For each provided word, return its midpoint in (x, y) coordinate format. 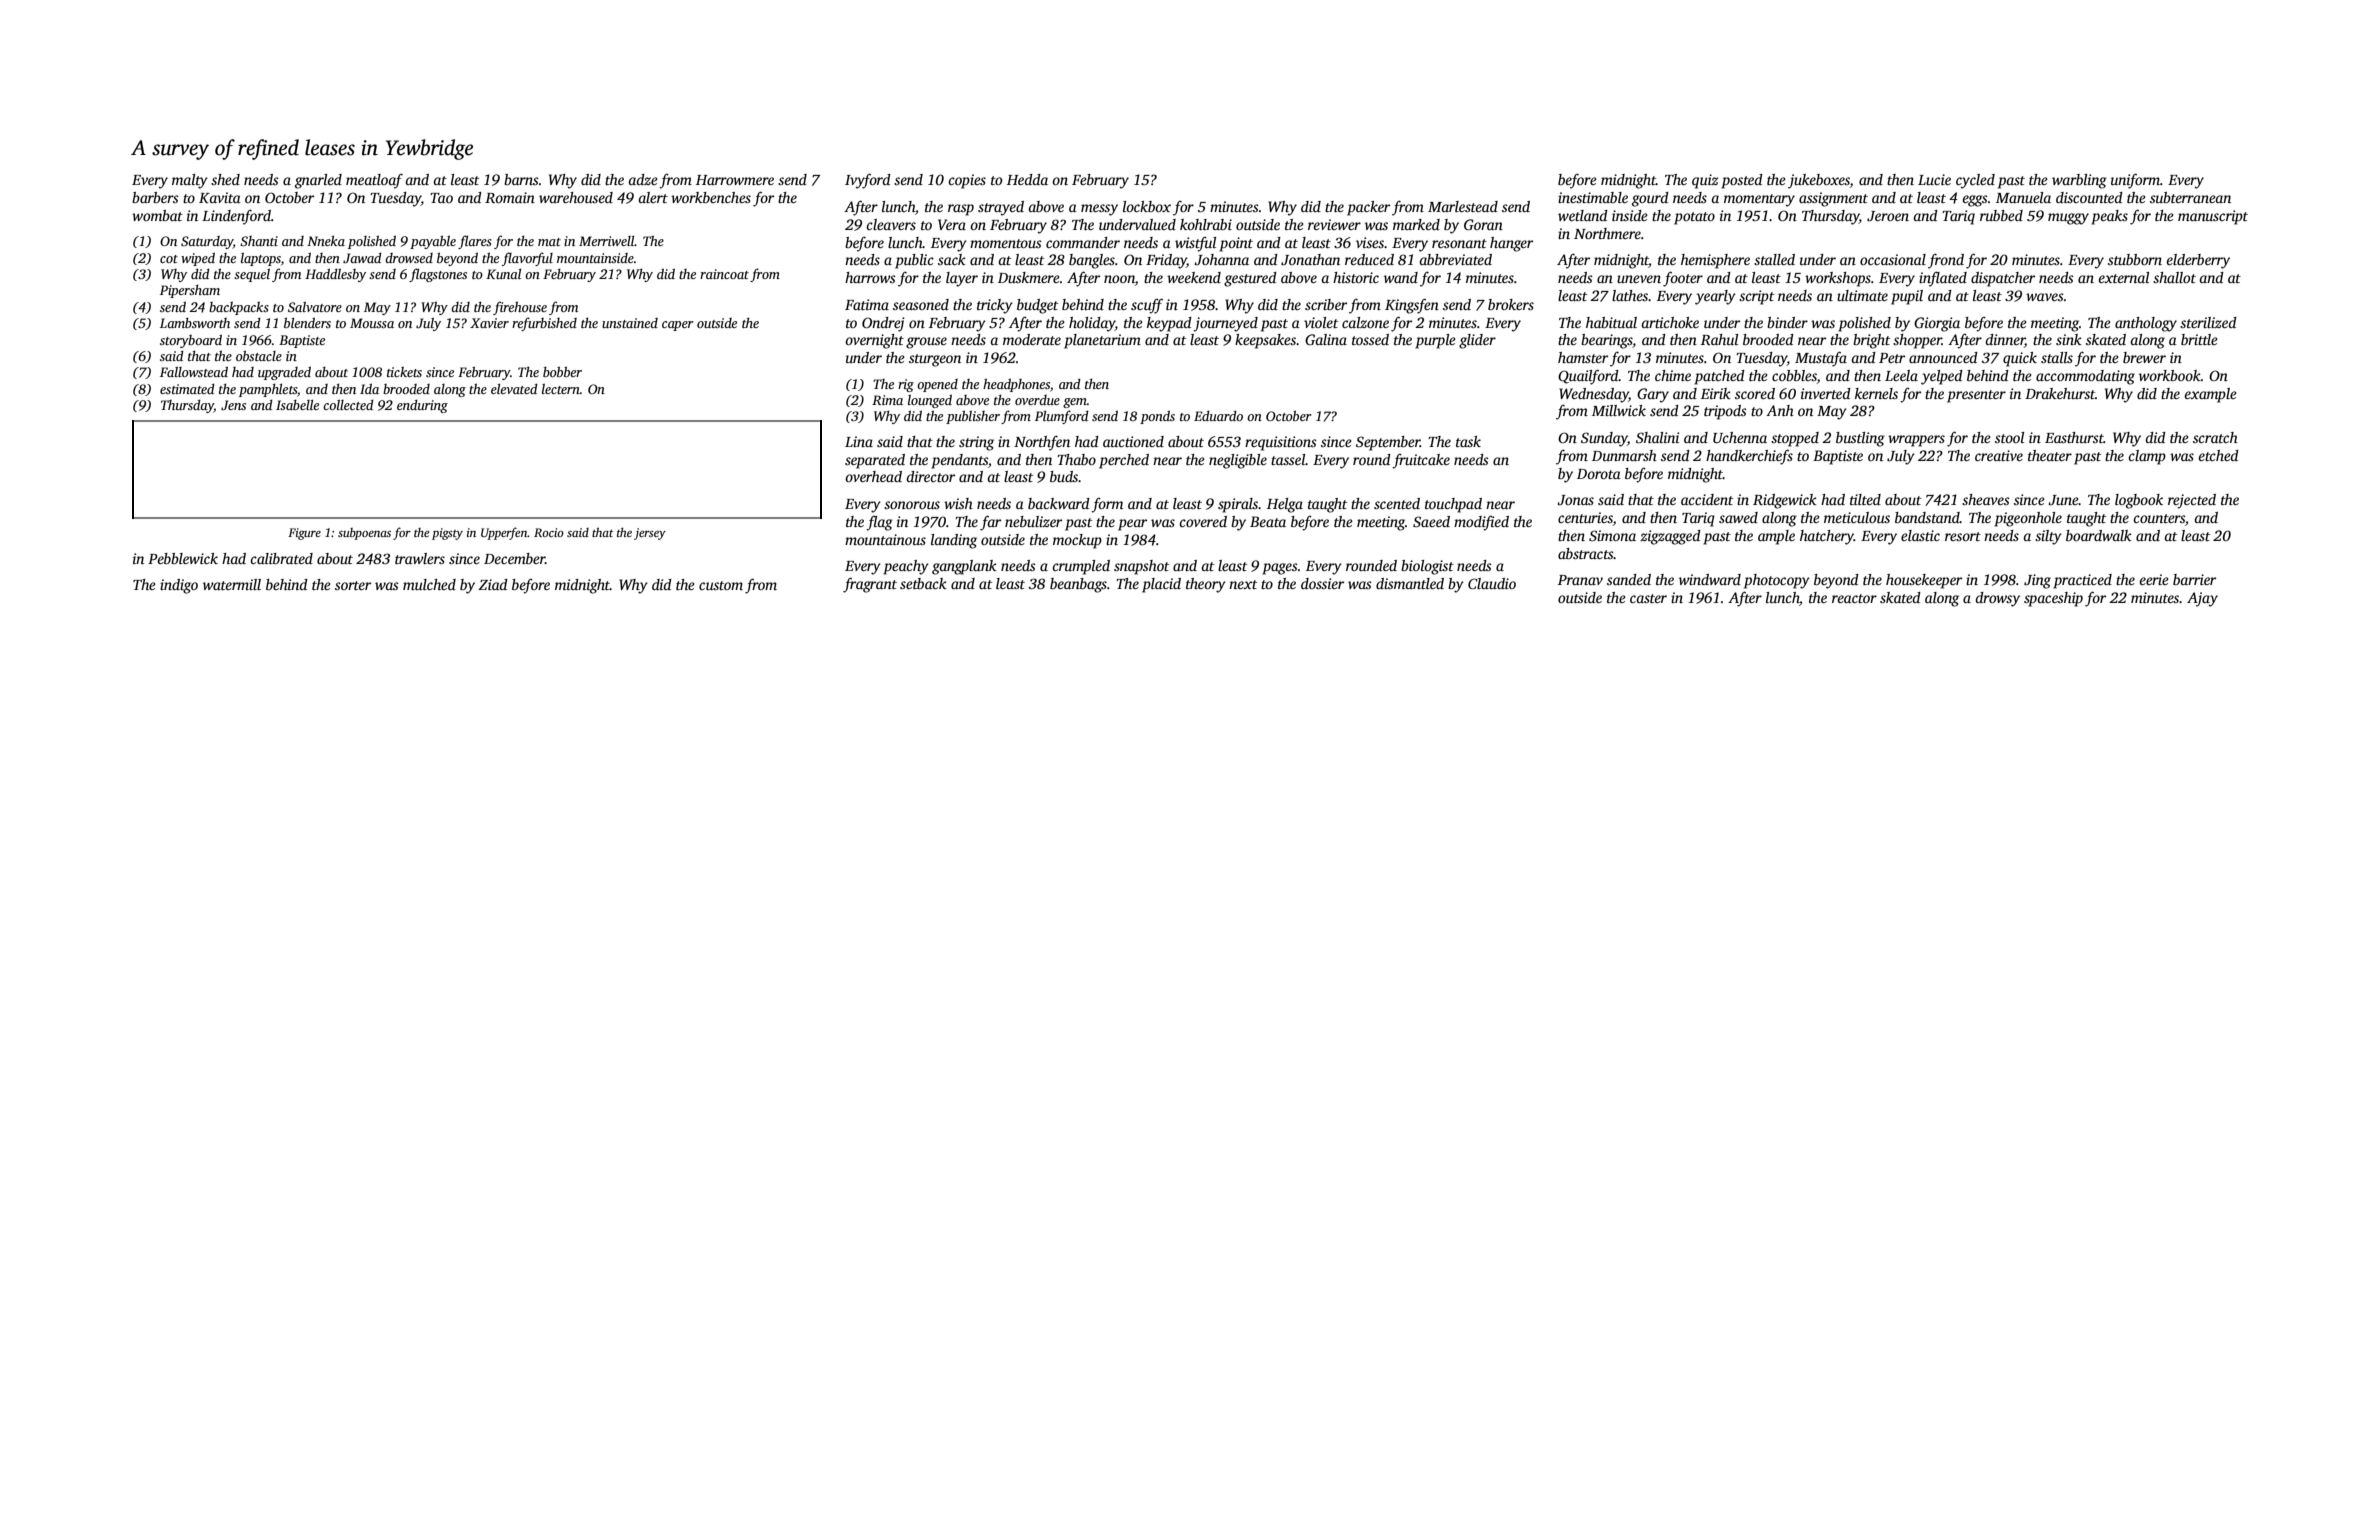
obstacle (259, 355)
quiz (1705, 181)
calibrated (281, 558)
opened (937, 385)
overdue (1037, 400)
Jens (233, 405)
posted (1742, 181)
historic (1356, 277)
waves (2045, 297)
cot (169, 259)
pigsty (447, 534)
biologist (1427, 567)
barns (521, 179)
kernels (1876, 393)
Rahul (1719, 339)
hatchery (1827, 537)
